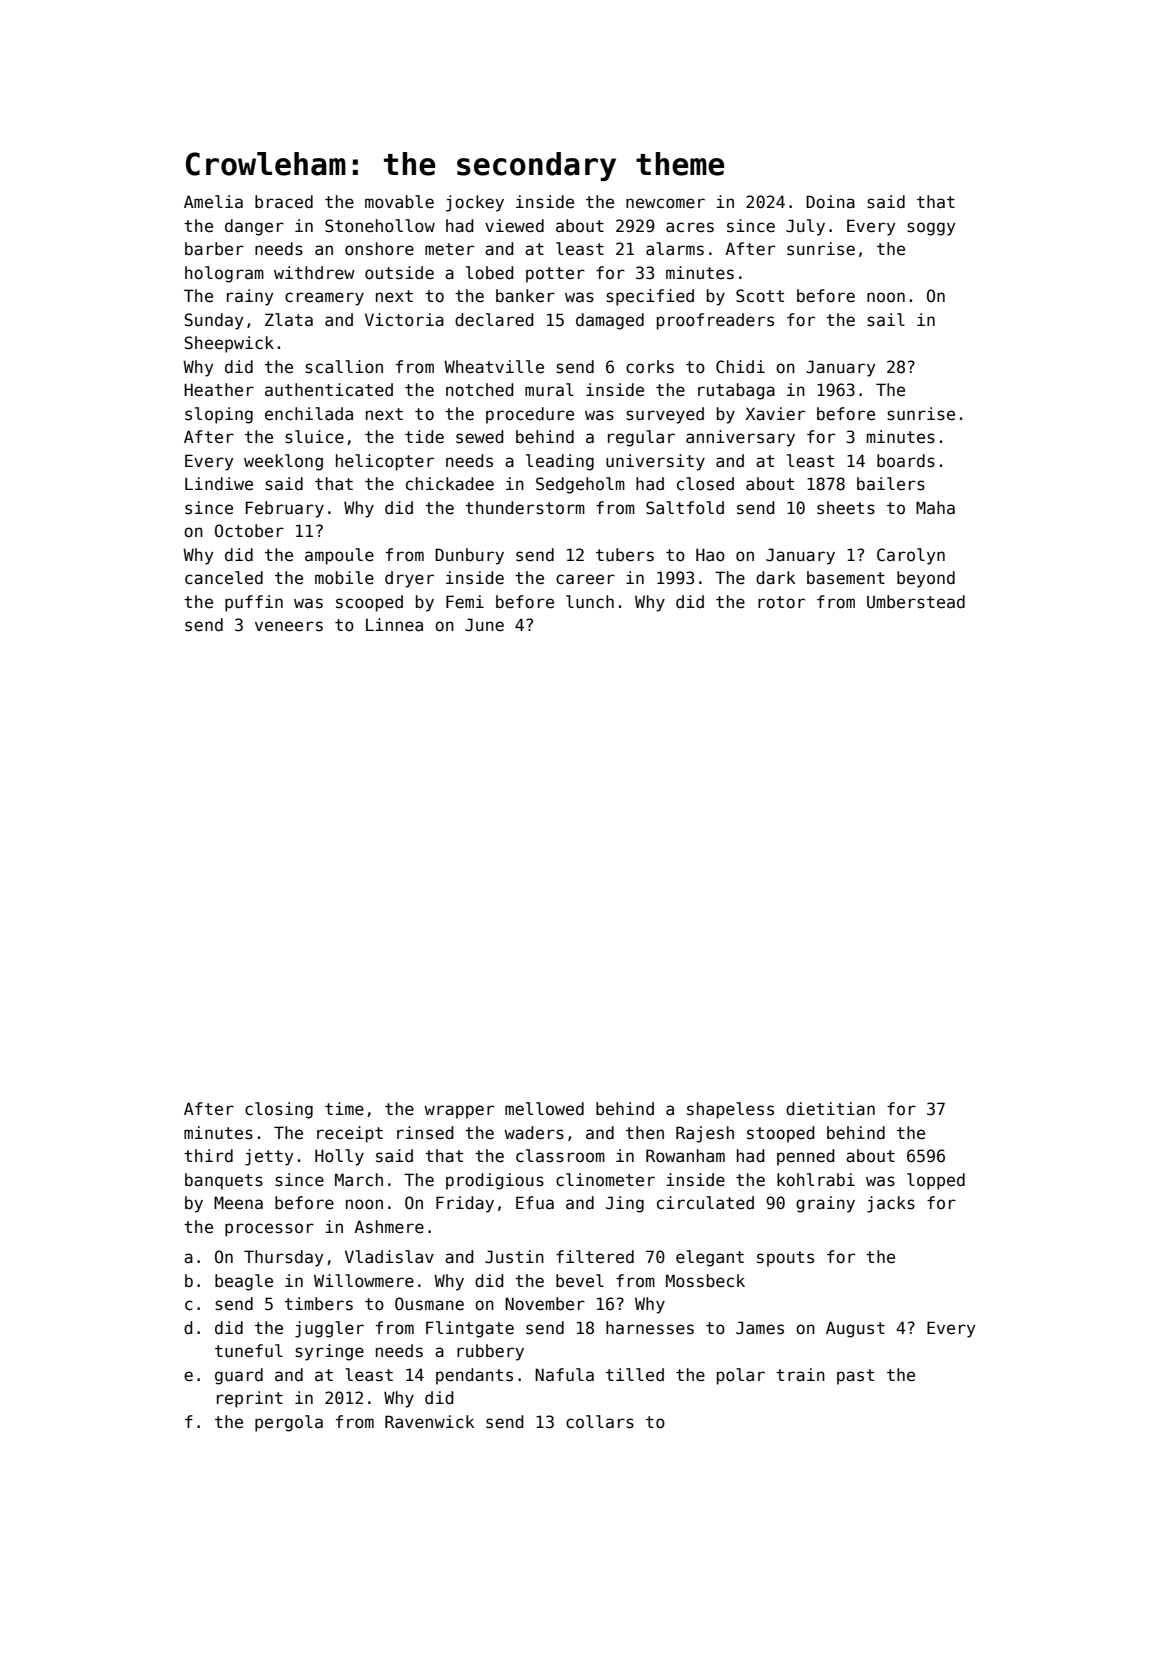 This screenshot has height=1654, width=1165. What do you see at coordinates (830, 1109) in the screenshot?
I see `dietitian` at bounding box center [830, 1109].
